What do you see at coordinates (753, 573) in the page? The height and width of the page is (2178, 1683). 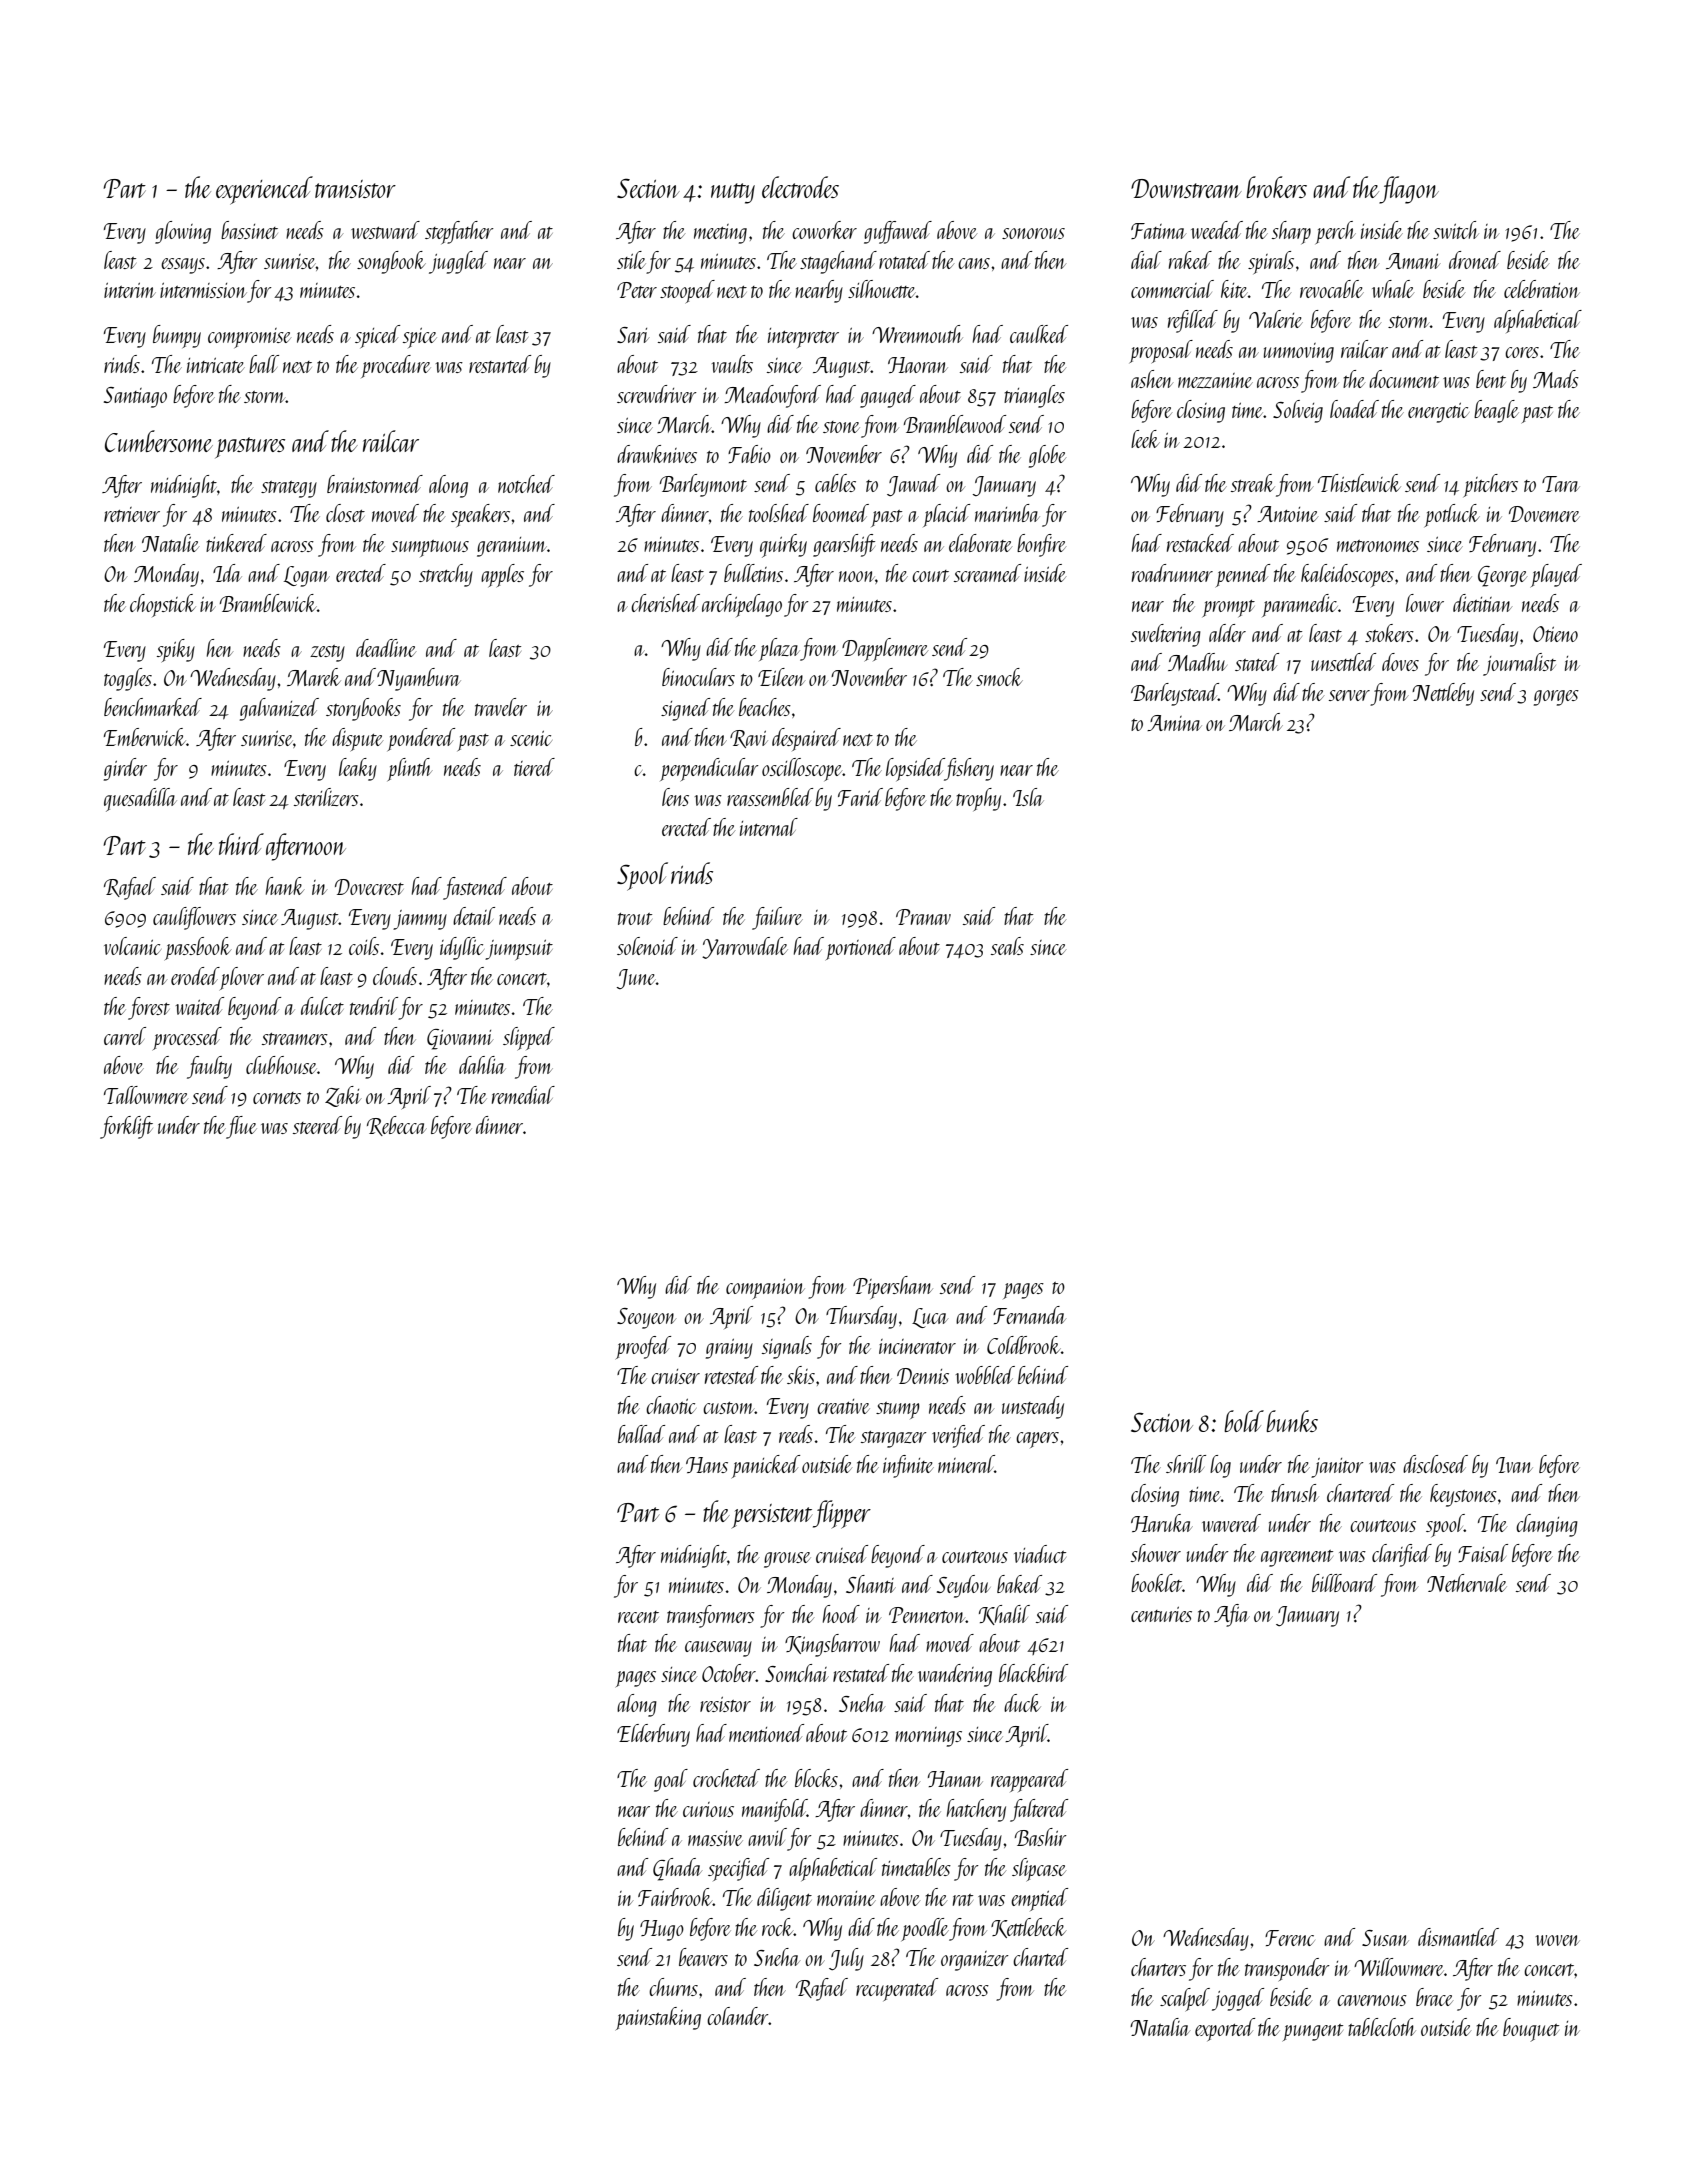 I see `bulletins` at bounding box center [753, 573].
